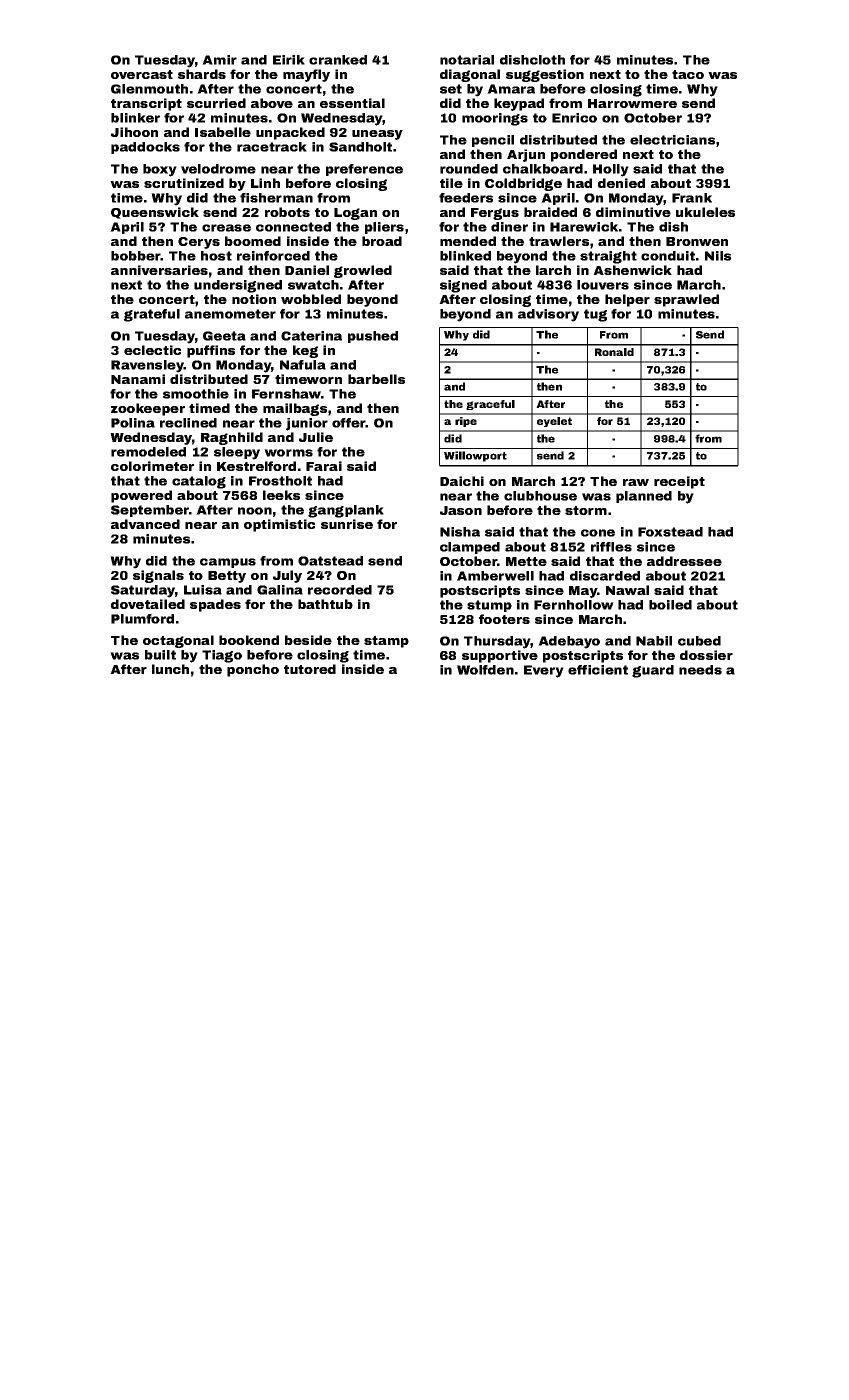 The image size is (849, 1400). What do you see at coordinates (467, 60) in the image?
I see `notarial` at bounding box center [467, 60].
